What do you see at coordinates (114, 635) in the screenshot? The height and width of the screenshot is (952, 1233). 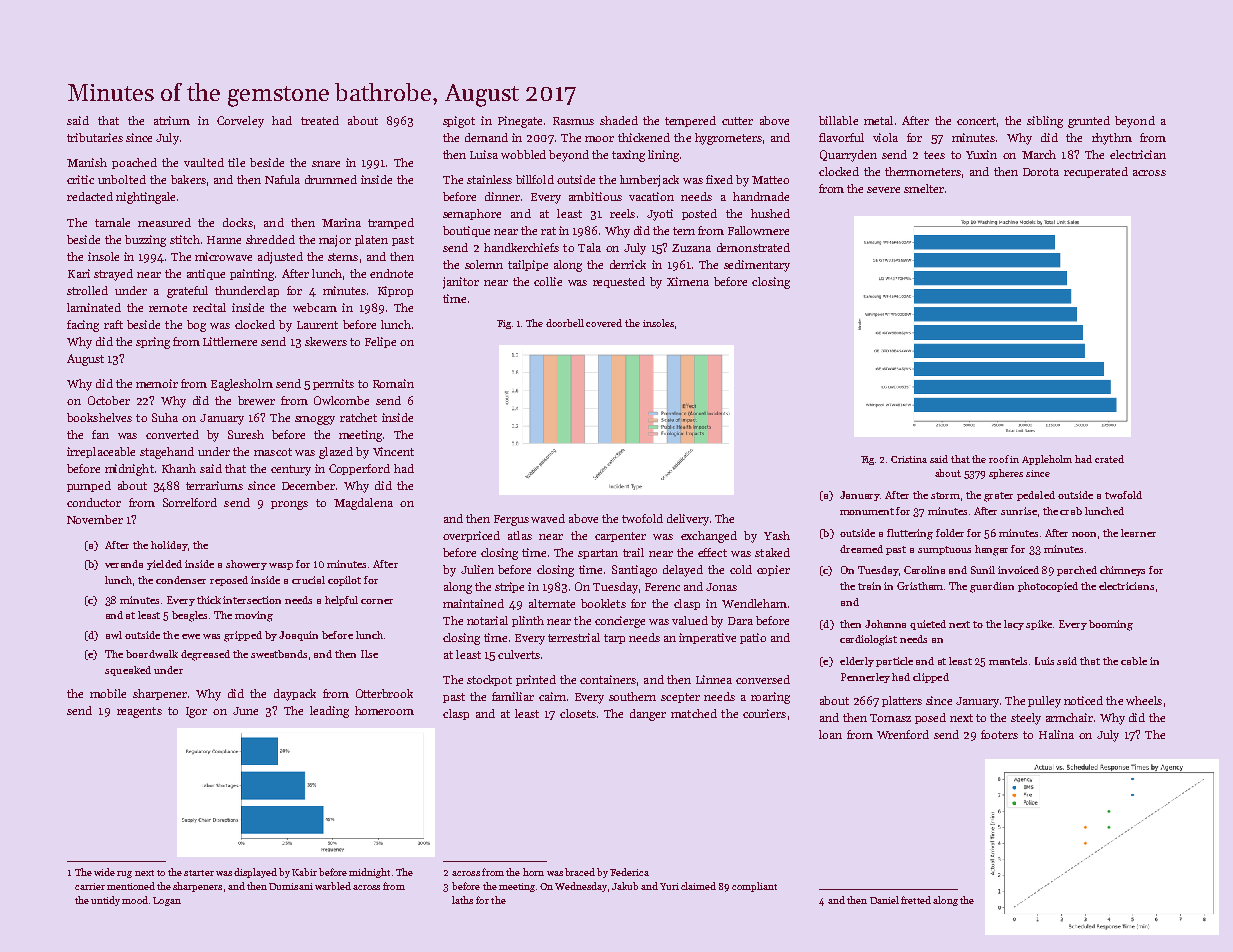 I see `awl` at bounding box center [114, 635].
